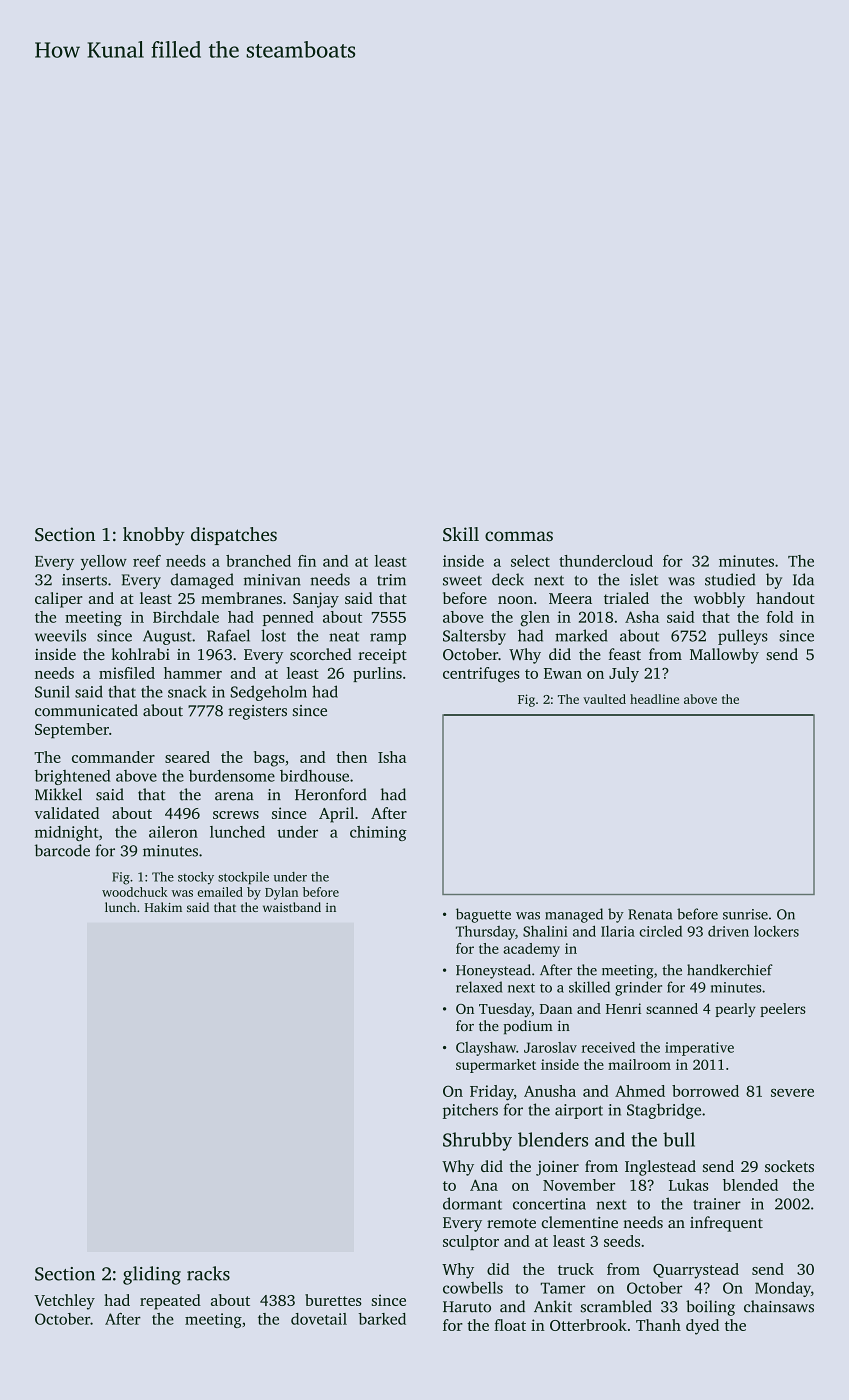 The image size is (849, 1400). I want to click on commas, so click(519, 536).
